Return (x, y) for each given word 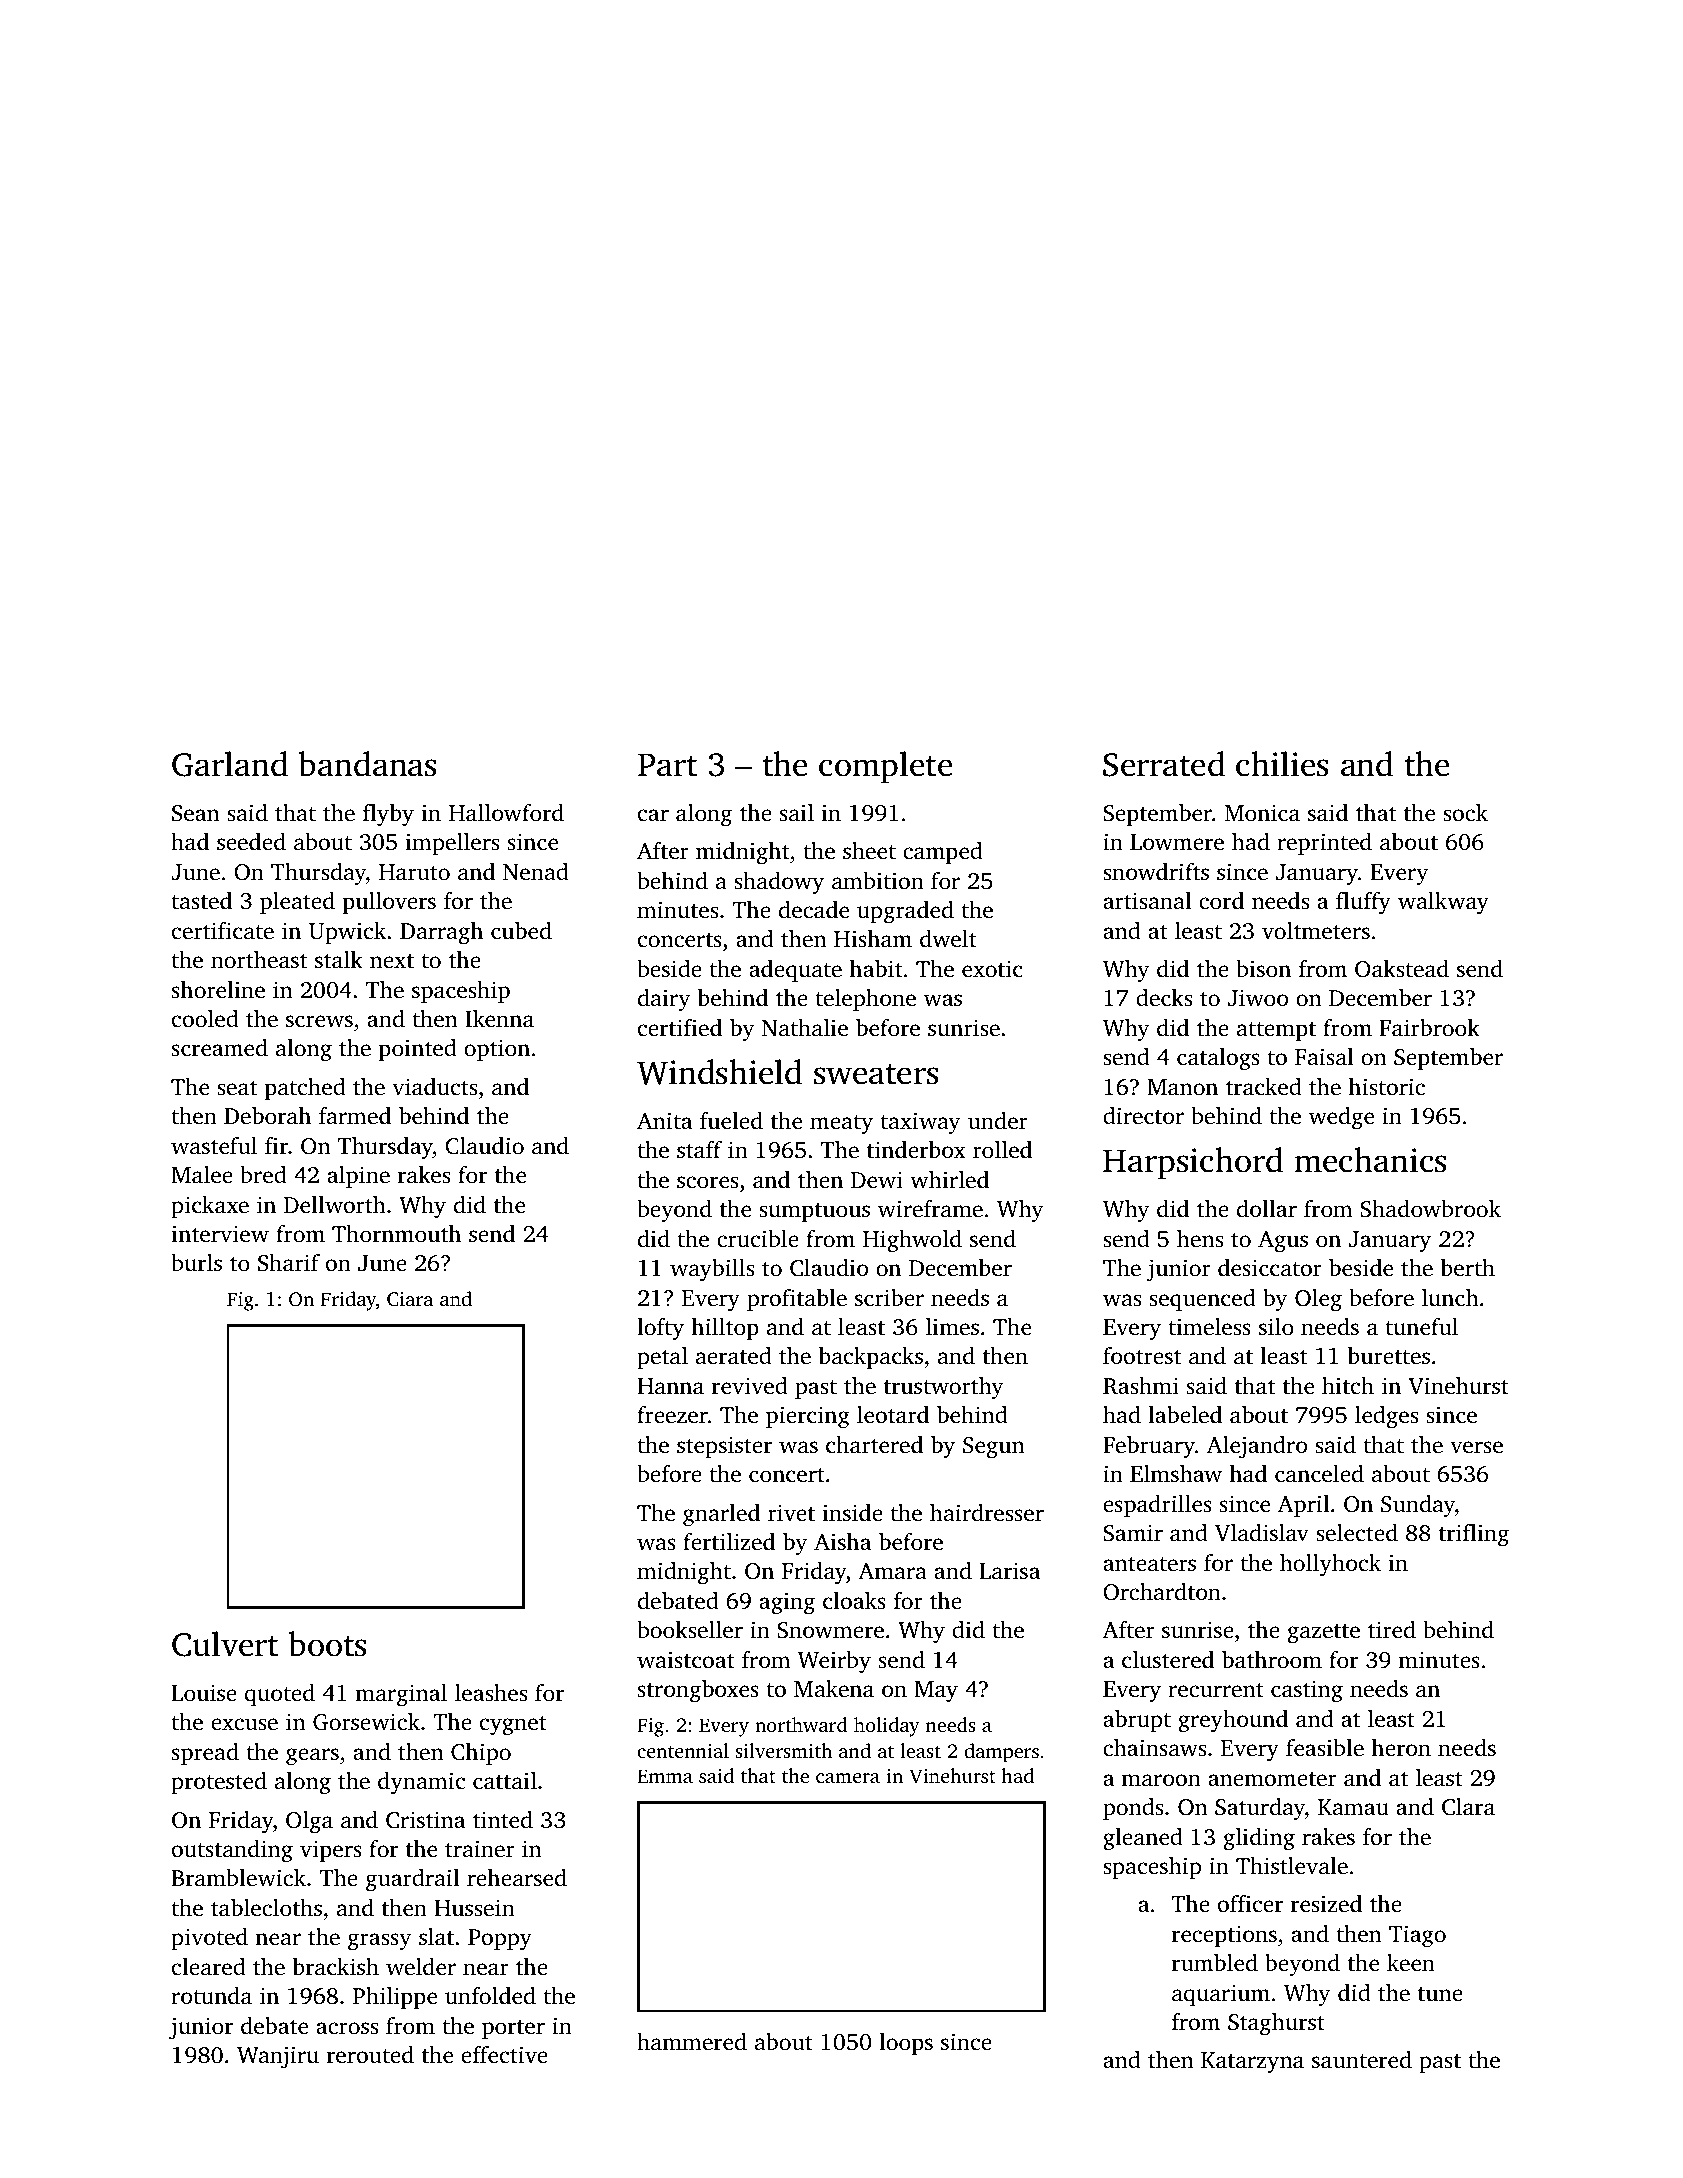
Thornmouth (396, 1233)
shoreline (218, 990)
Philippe (395, 1998)
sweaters (876, 1074)
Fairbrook (1429, 1028)
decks (1164, 998)
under (998, 1121)
